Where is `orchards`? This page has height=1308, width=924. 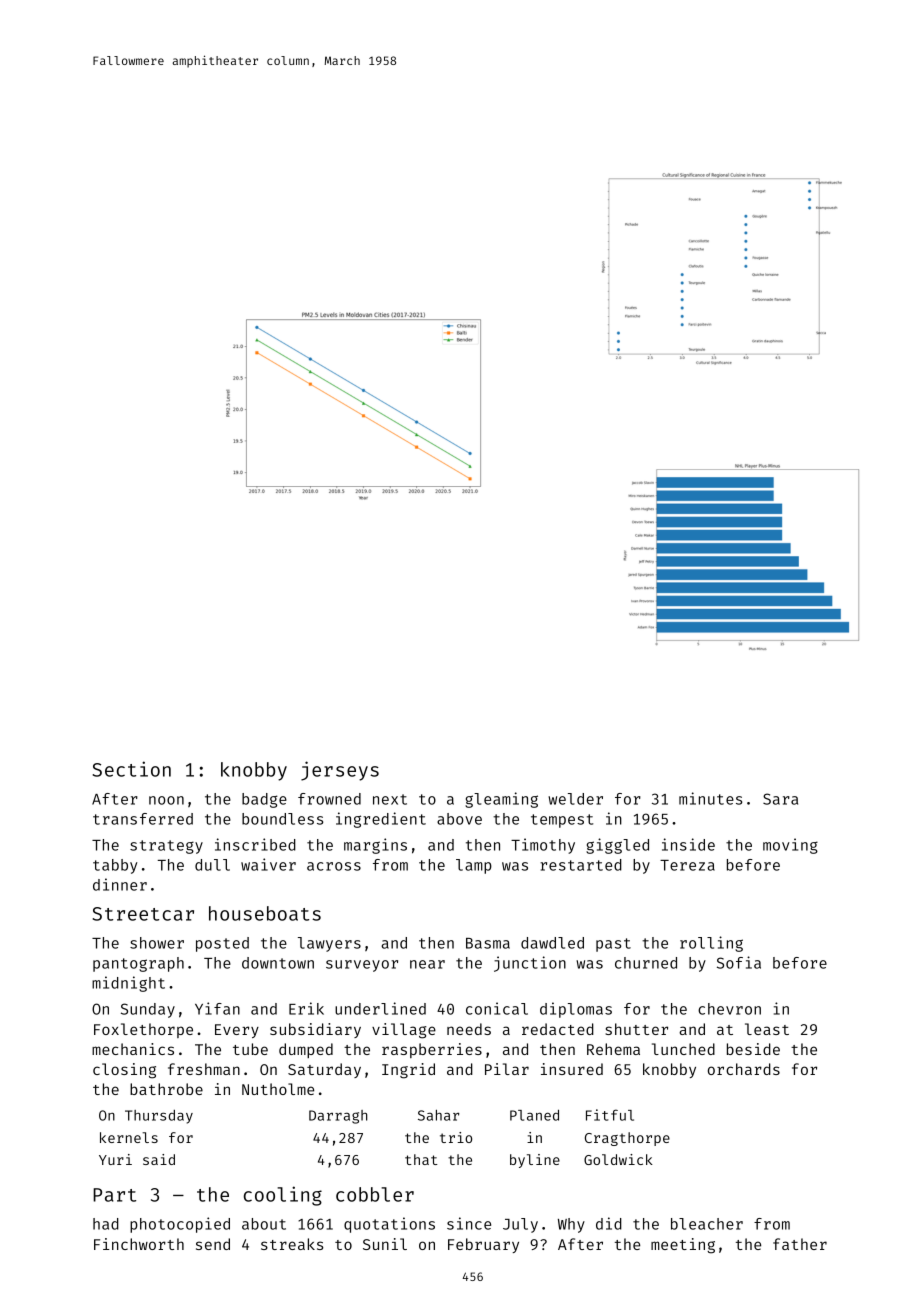 orchards is located at coordinates (744, 1069).
